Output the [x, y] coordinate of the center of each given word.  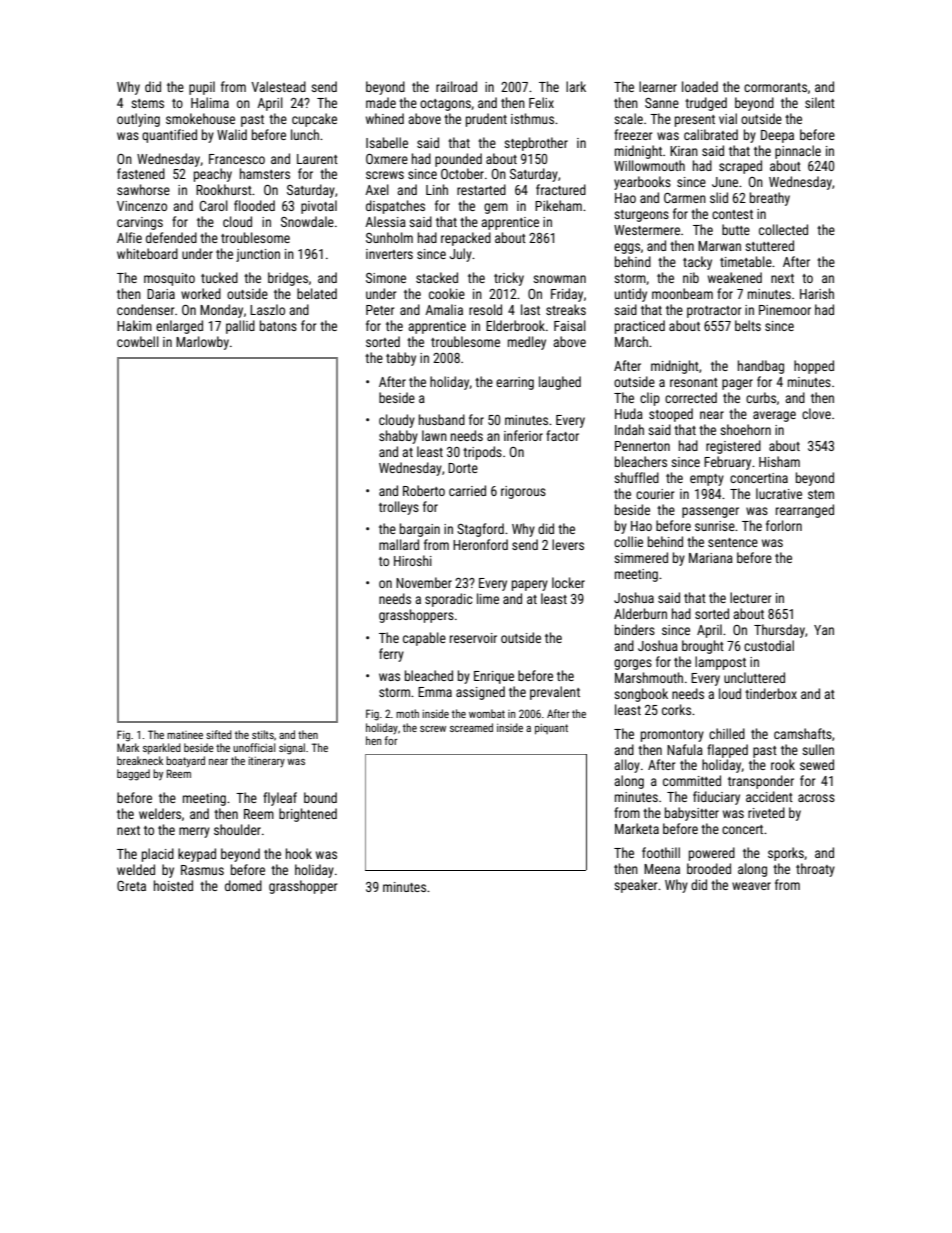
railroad [456, 86]
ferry [391, 655]
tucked [219, 277]
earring [515, 383]
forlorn [784, 525]
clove [816, 413]
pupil [202, 88]
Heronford [480, 544]
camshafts [803, 733]
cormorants [775, 87]
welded [136, 869]
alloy [627, 766]
